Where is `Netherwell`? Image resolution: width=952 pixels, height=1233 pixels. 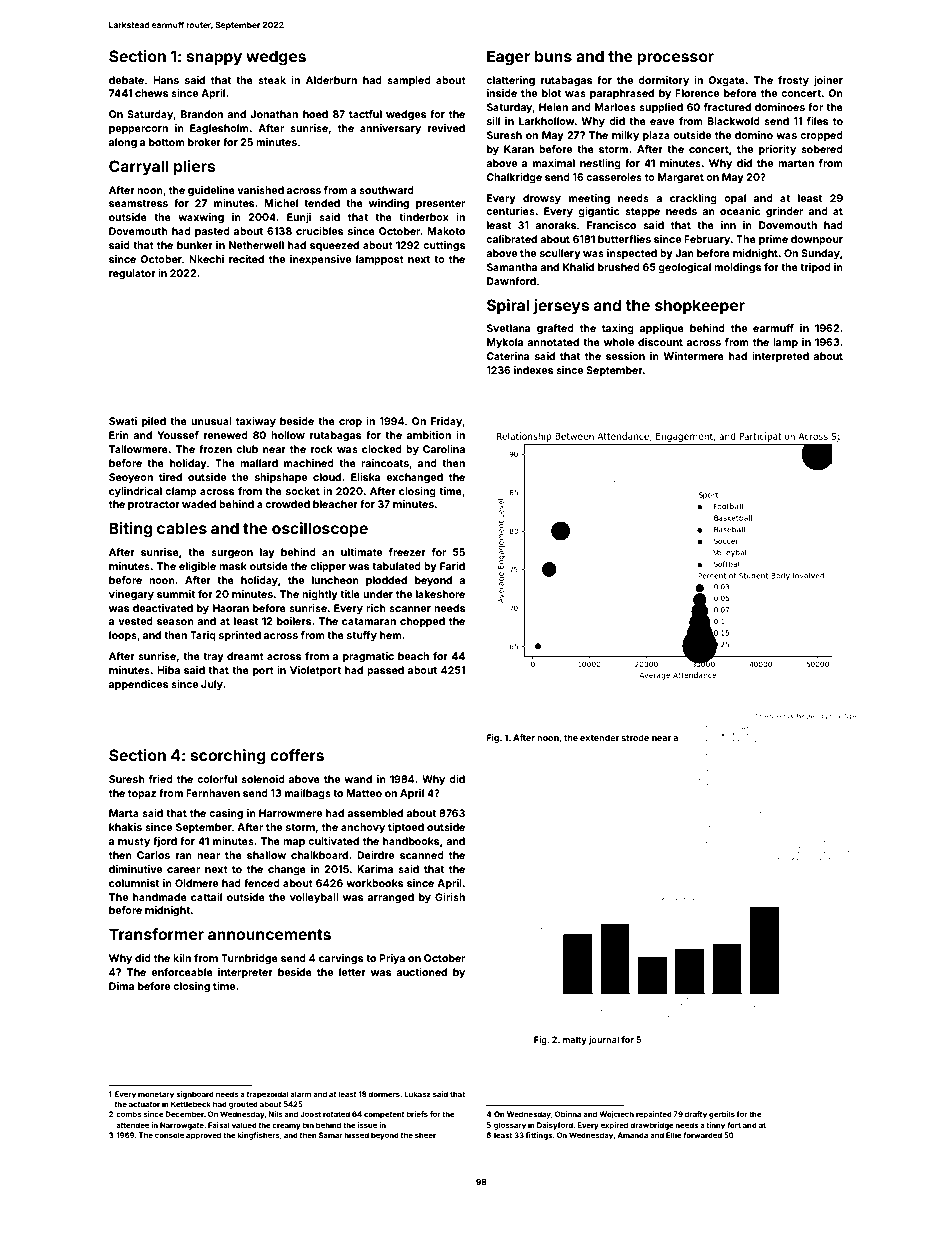 Netherwell is located at coordinates (256, 245).
